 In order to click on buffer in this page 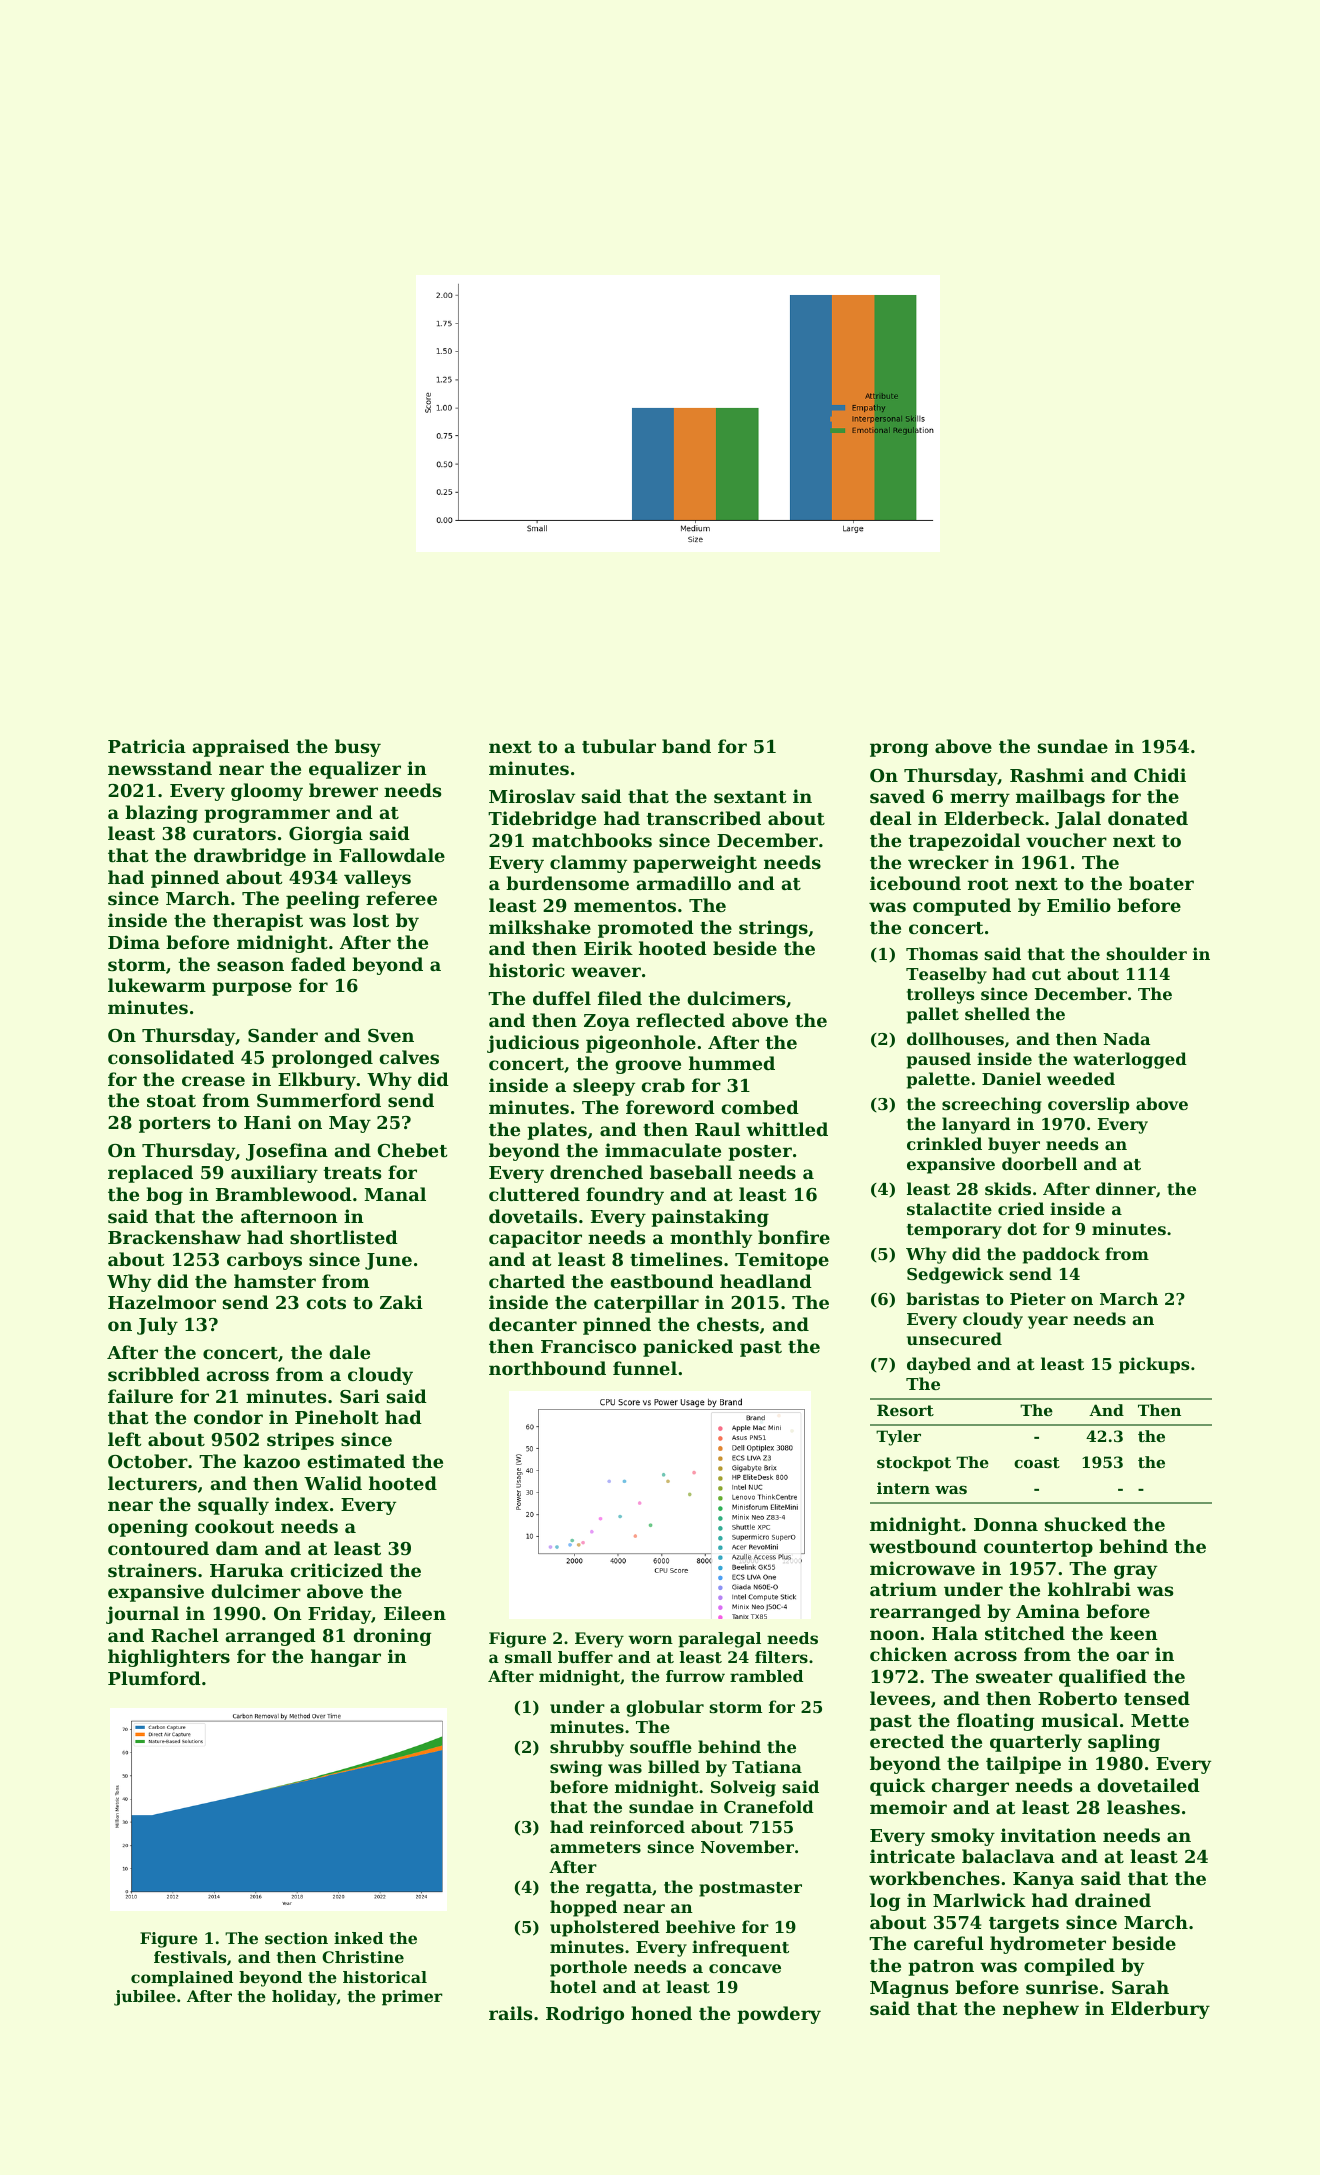, I will do `click(585, 1657)`.
